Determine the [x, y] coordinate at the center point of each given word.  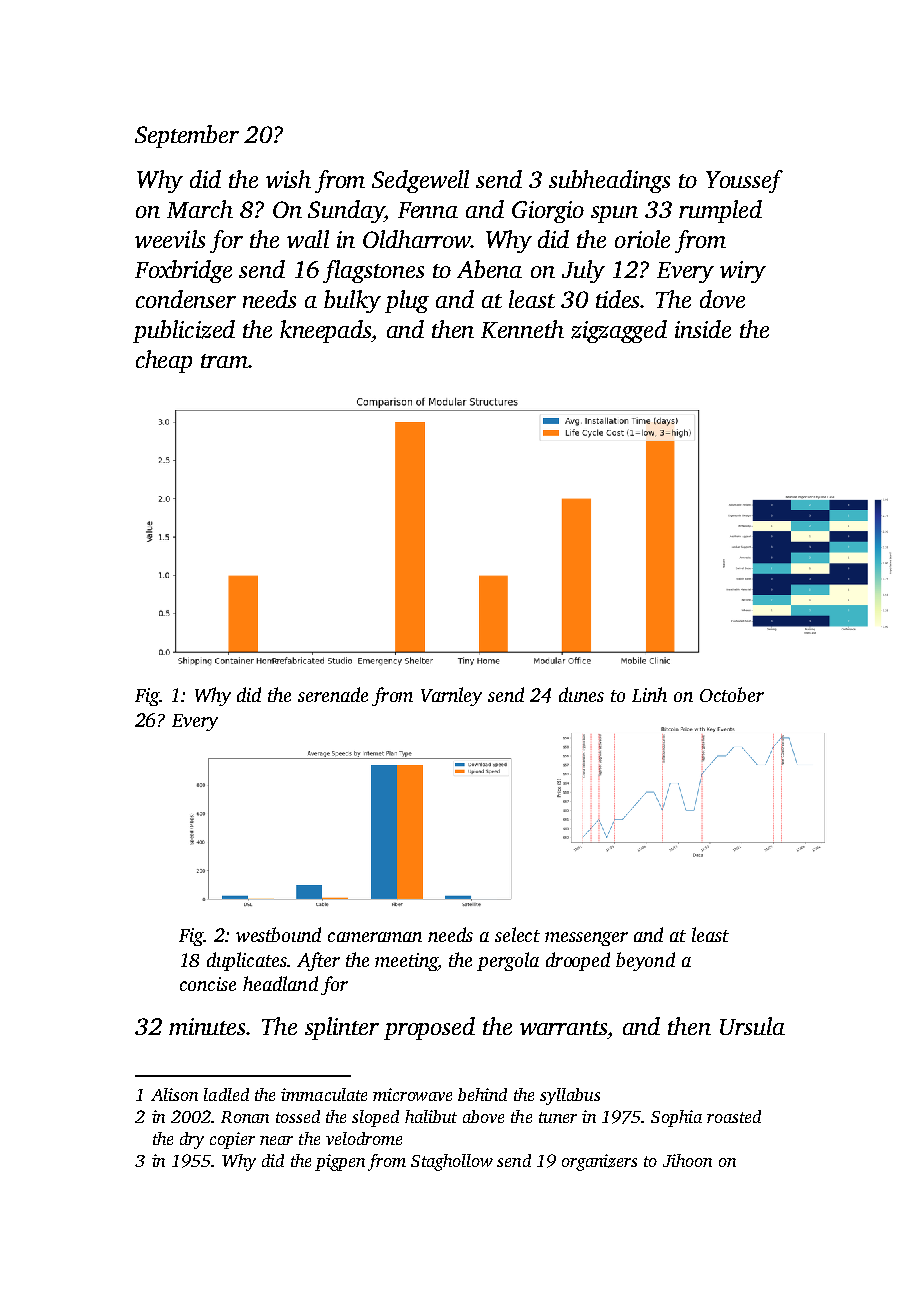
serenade [333, 694]
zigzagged [619, 331]
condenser [186, 299]
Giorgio [548, 212]
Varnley [451, 696]
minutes [208, 1026]
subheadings [609, 181]
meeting [406, 962]
